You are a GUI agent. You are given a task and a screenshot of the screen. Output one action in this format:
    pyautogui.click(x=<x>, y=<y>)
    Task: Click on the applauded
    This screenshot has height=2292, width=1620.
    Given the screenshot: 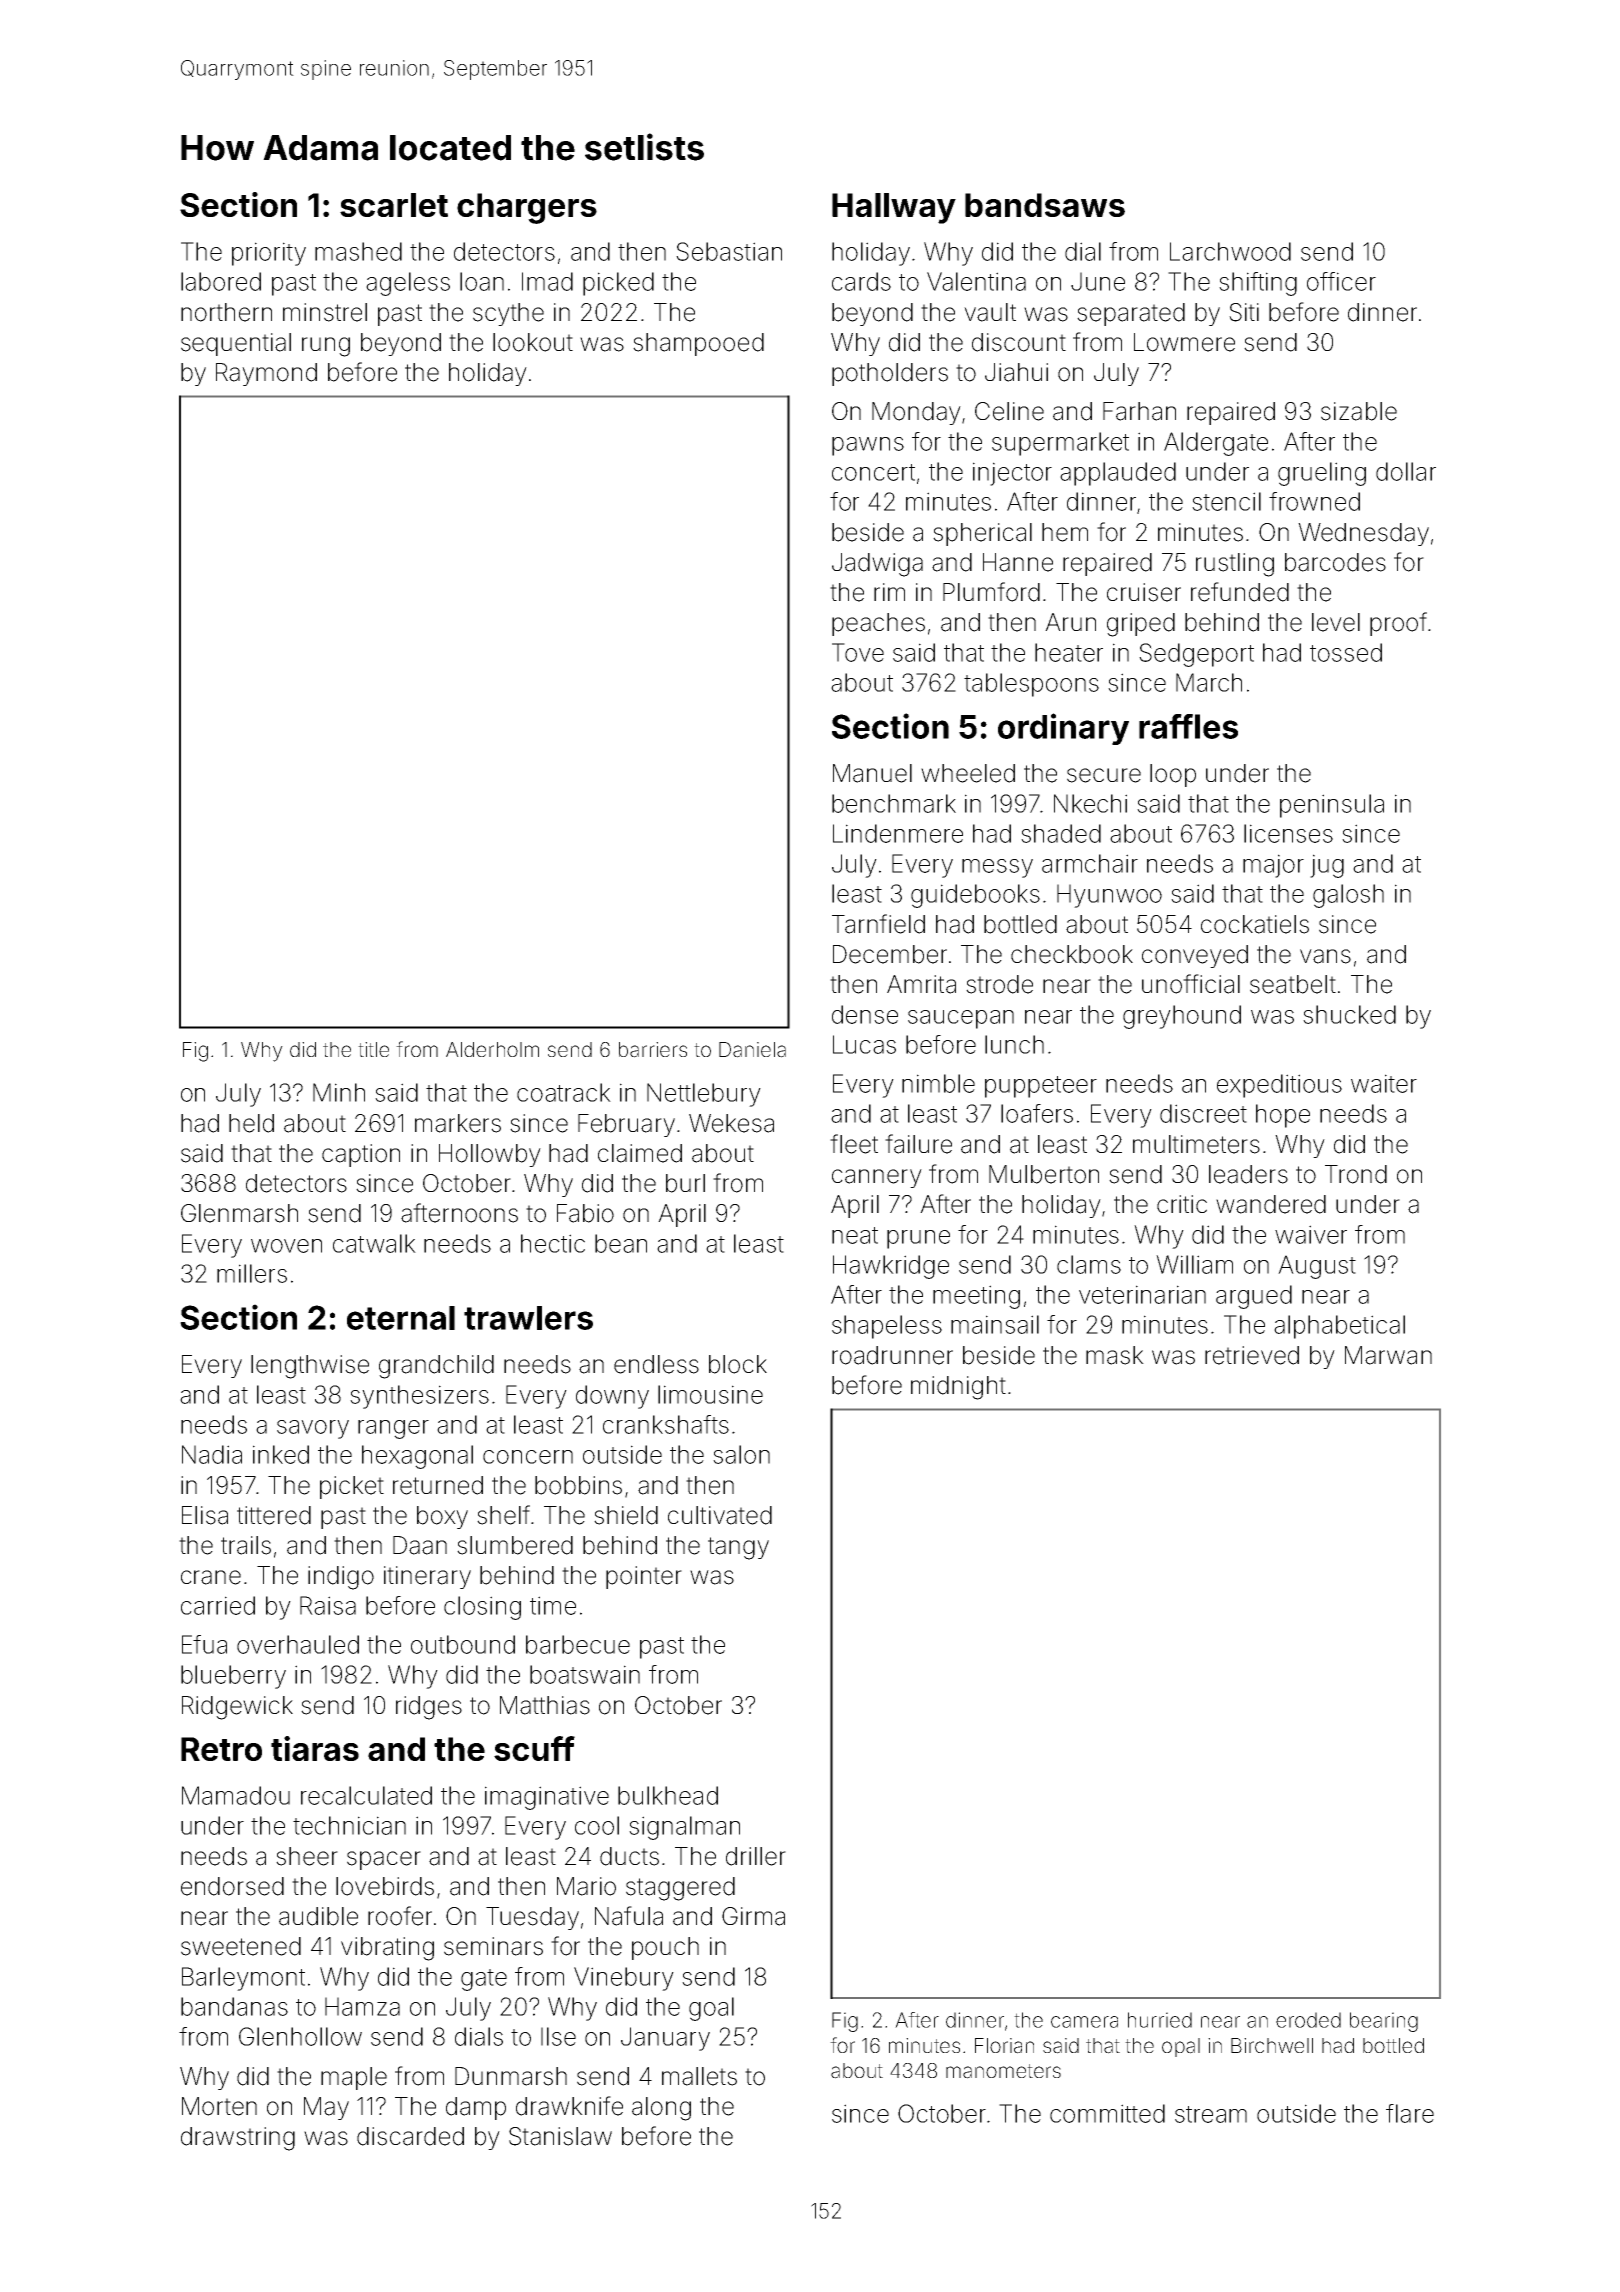 What is the action you would take?
    pyautogui.click(x=1118, y=474)
